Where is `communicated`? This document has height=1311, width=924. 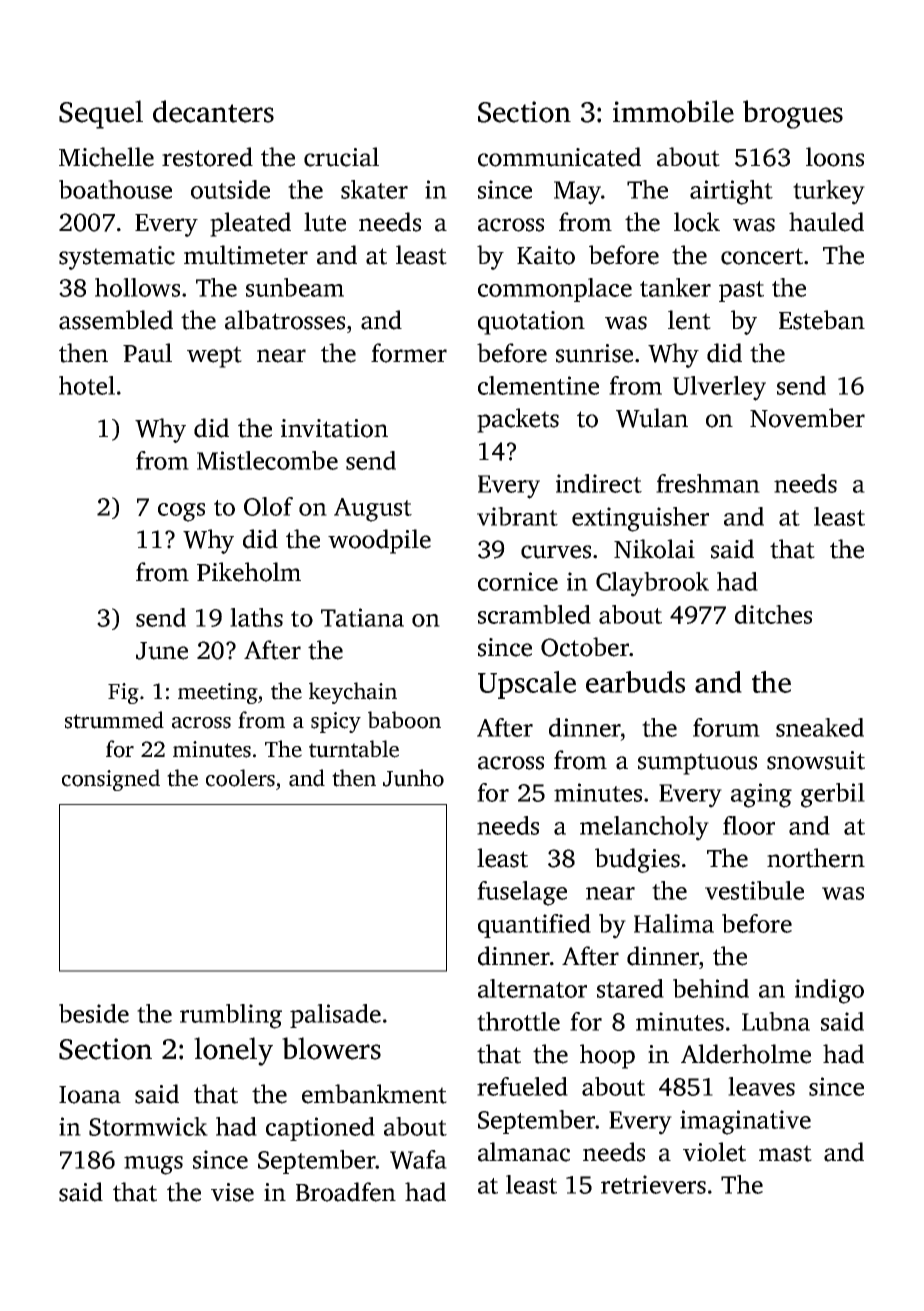
communicated is located at coordinates (559, 157).
